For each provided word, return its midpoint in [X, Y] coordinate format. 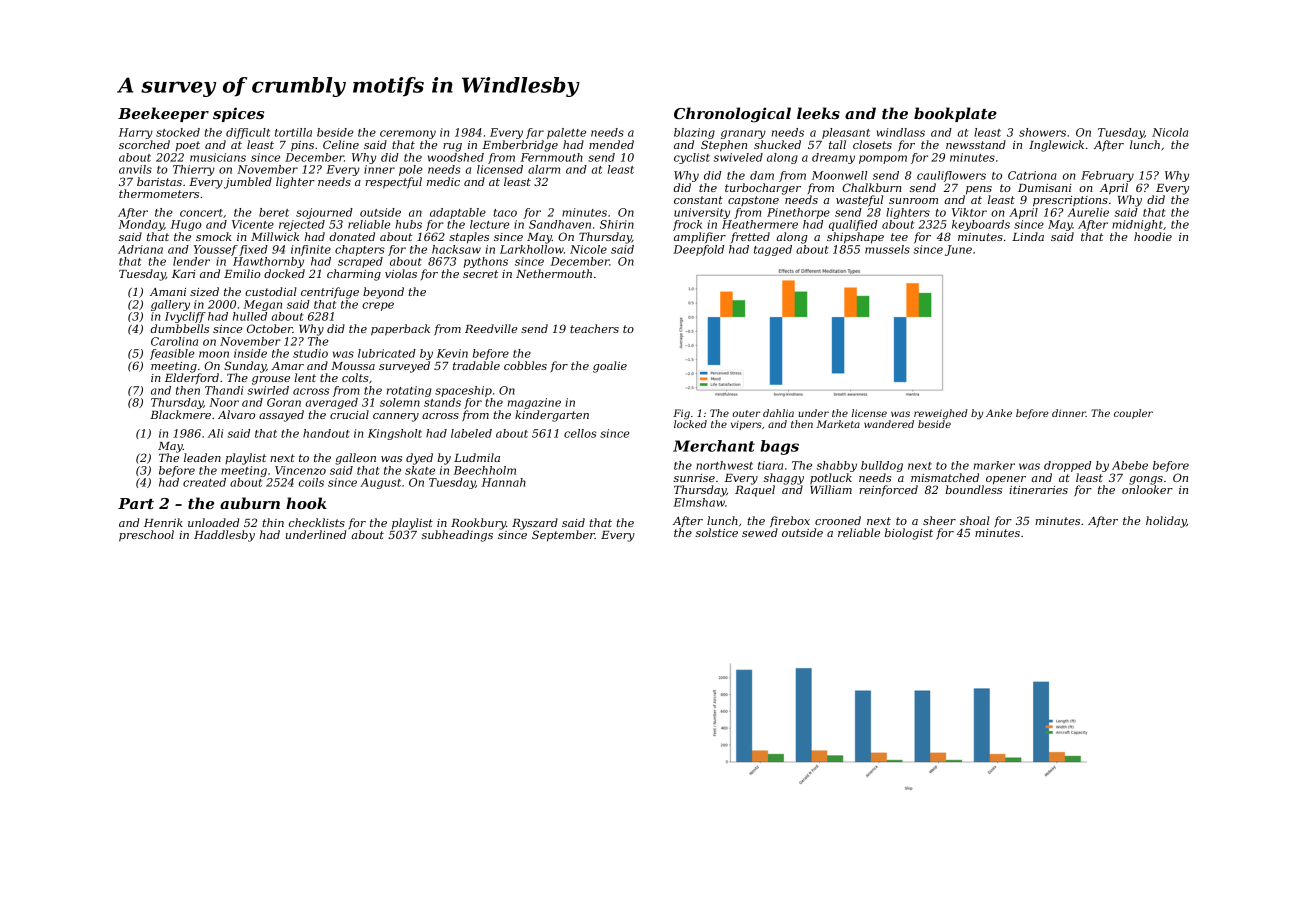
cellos [580, 433]
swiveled [738, 157]
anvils [135, 169]
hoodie [1153, 236]
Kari [184, 274]
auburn [250, 503]
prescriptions [1070, 201]
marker [994, 465]
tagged [773, 250]
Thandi [224, 390]
